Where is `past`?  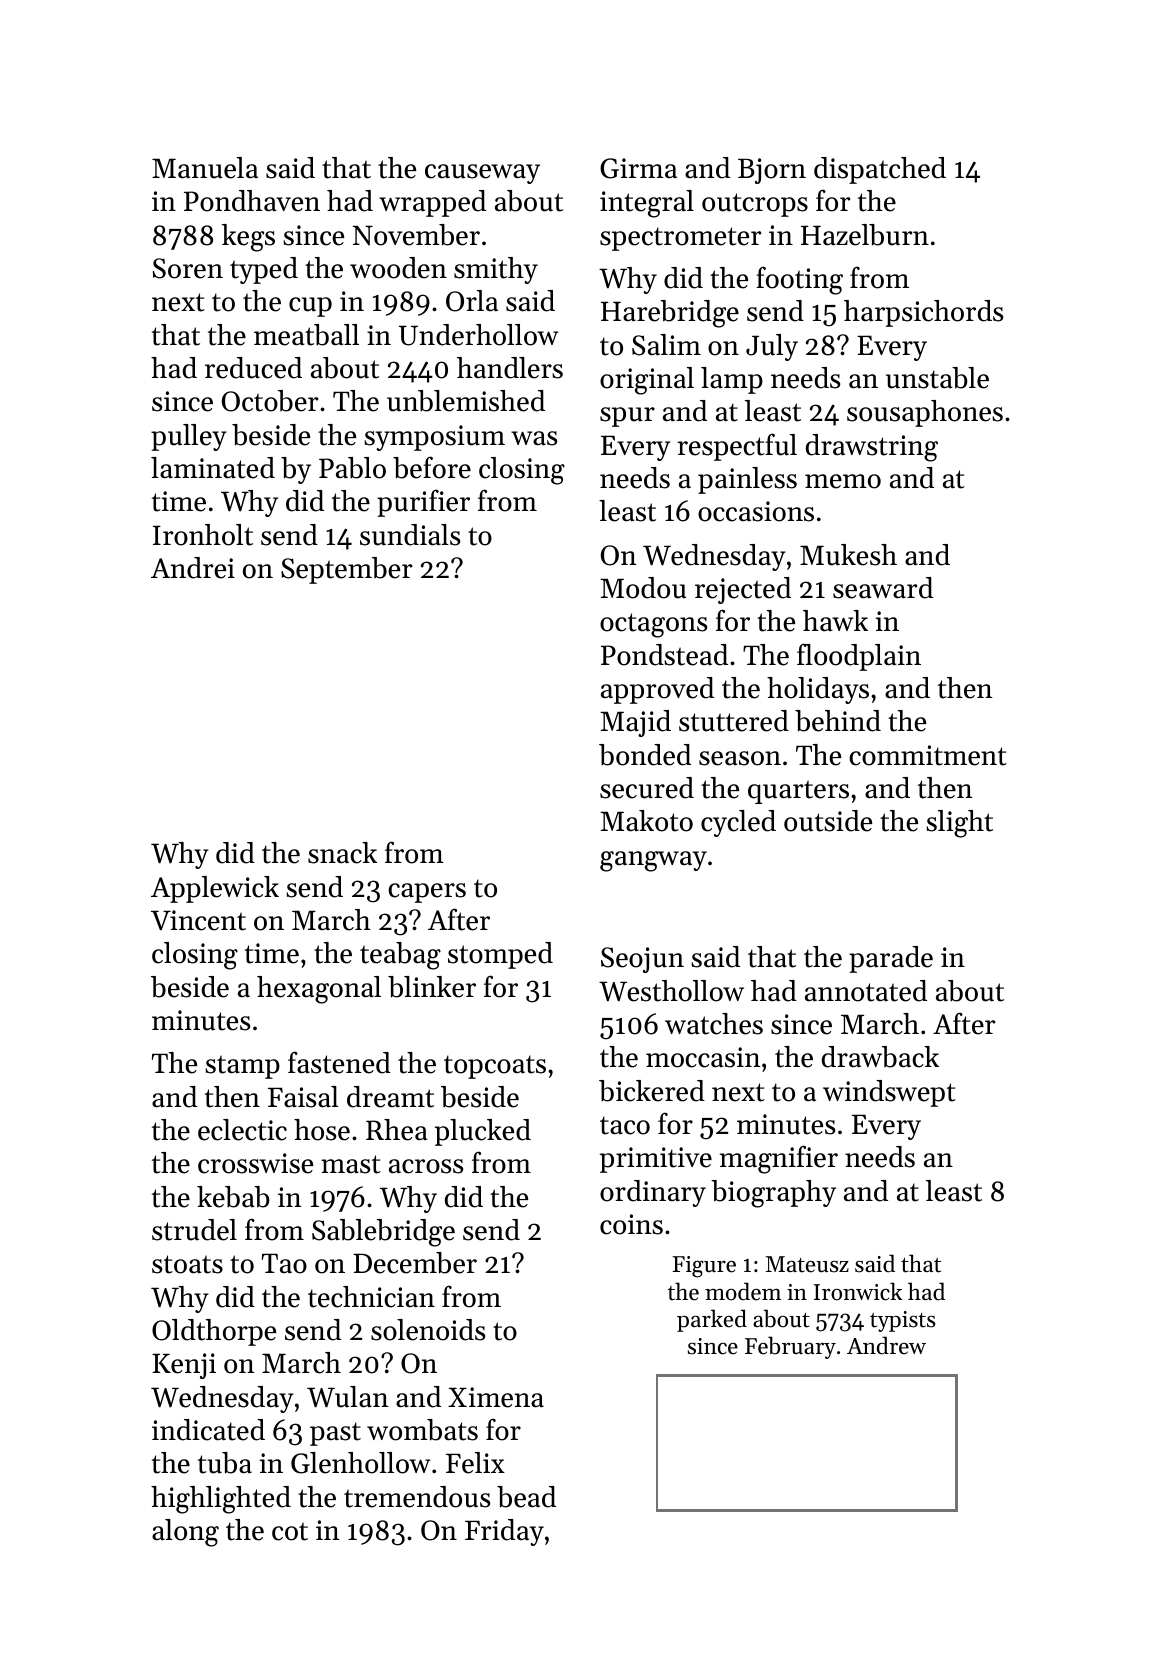
past is located at coordinates (335, 1434).
